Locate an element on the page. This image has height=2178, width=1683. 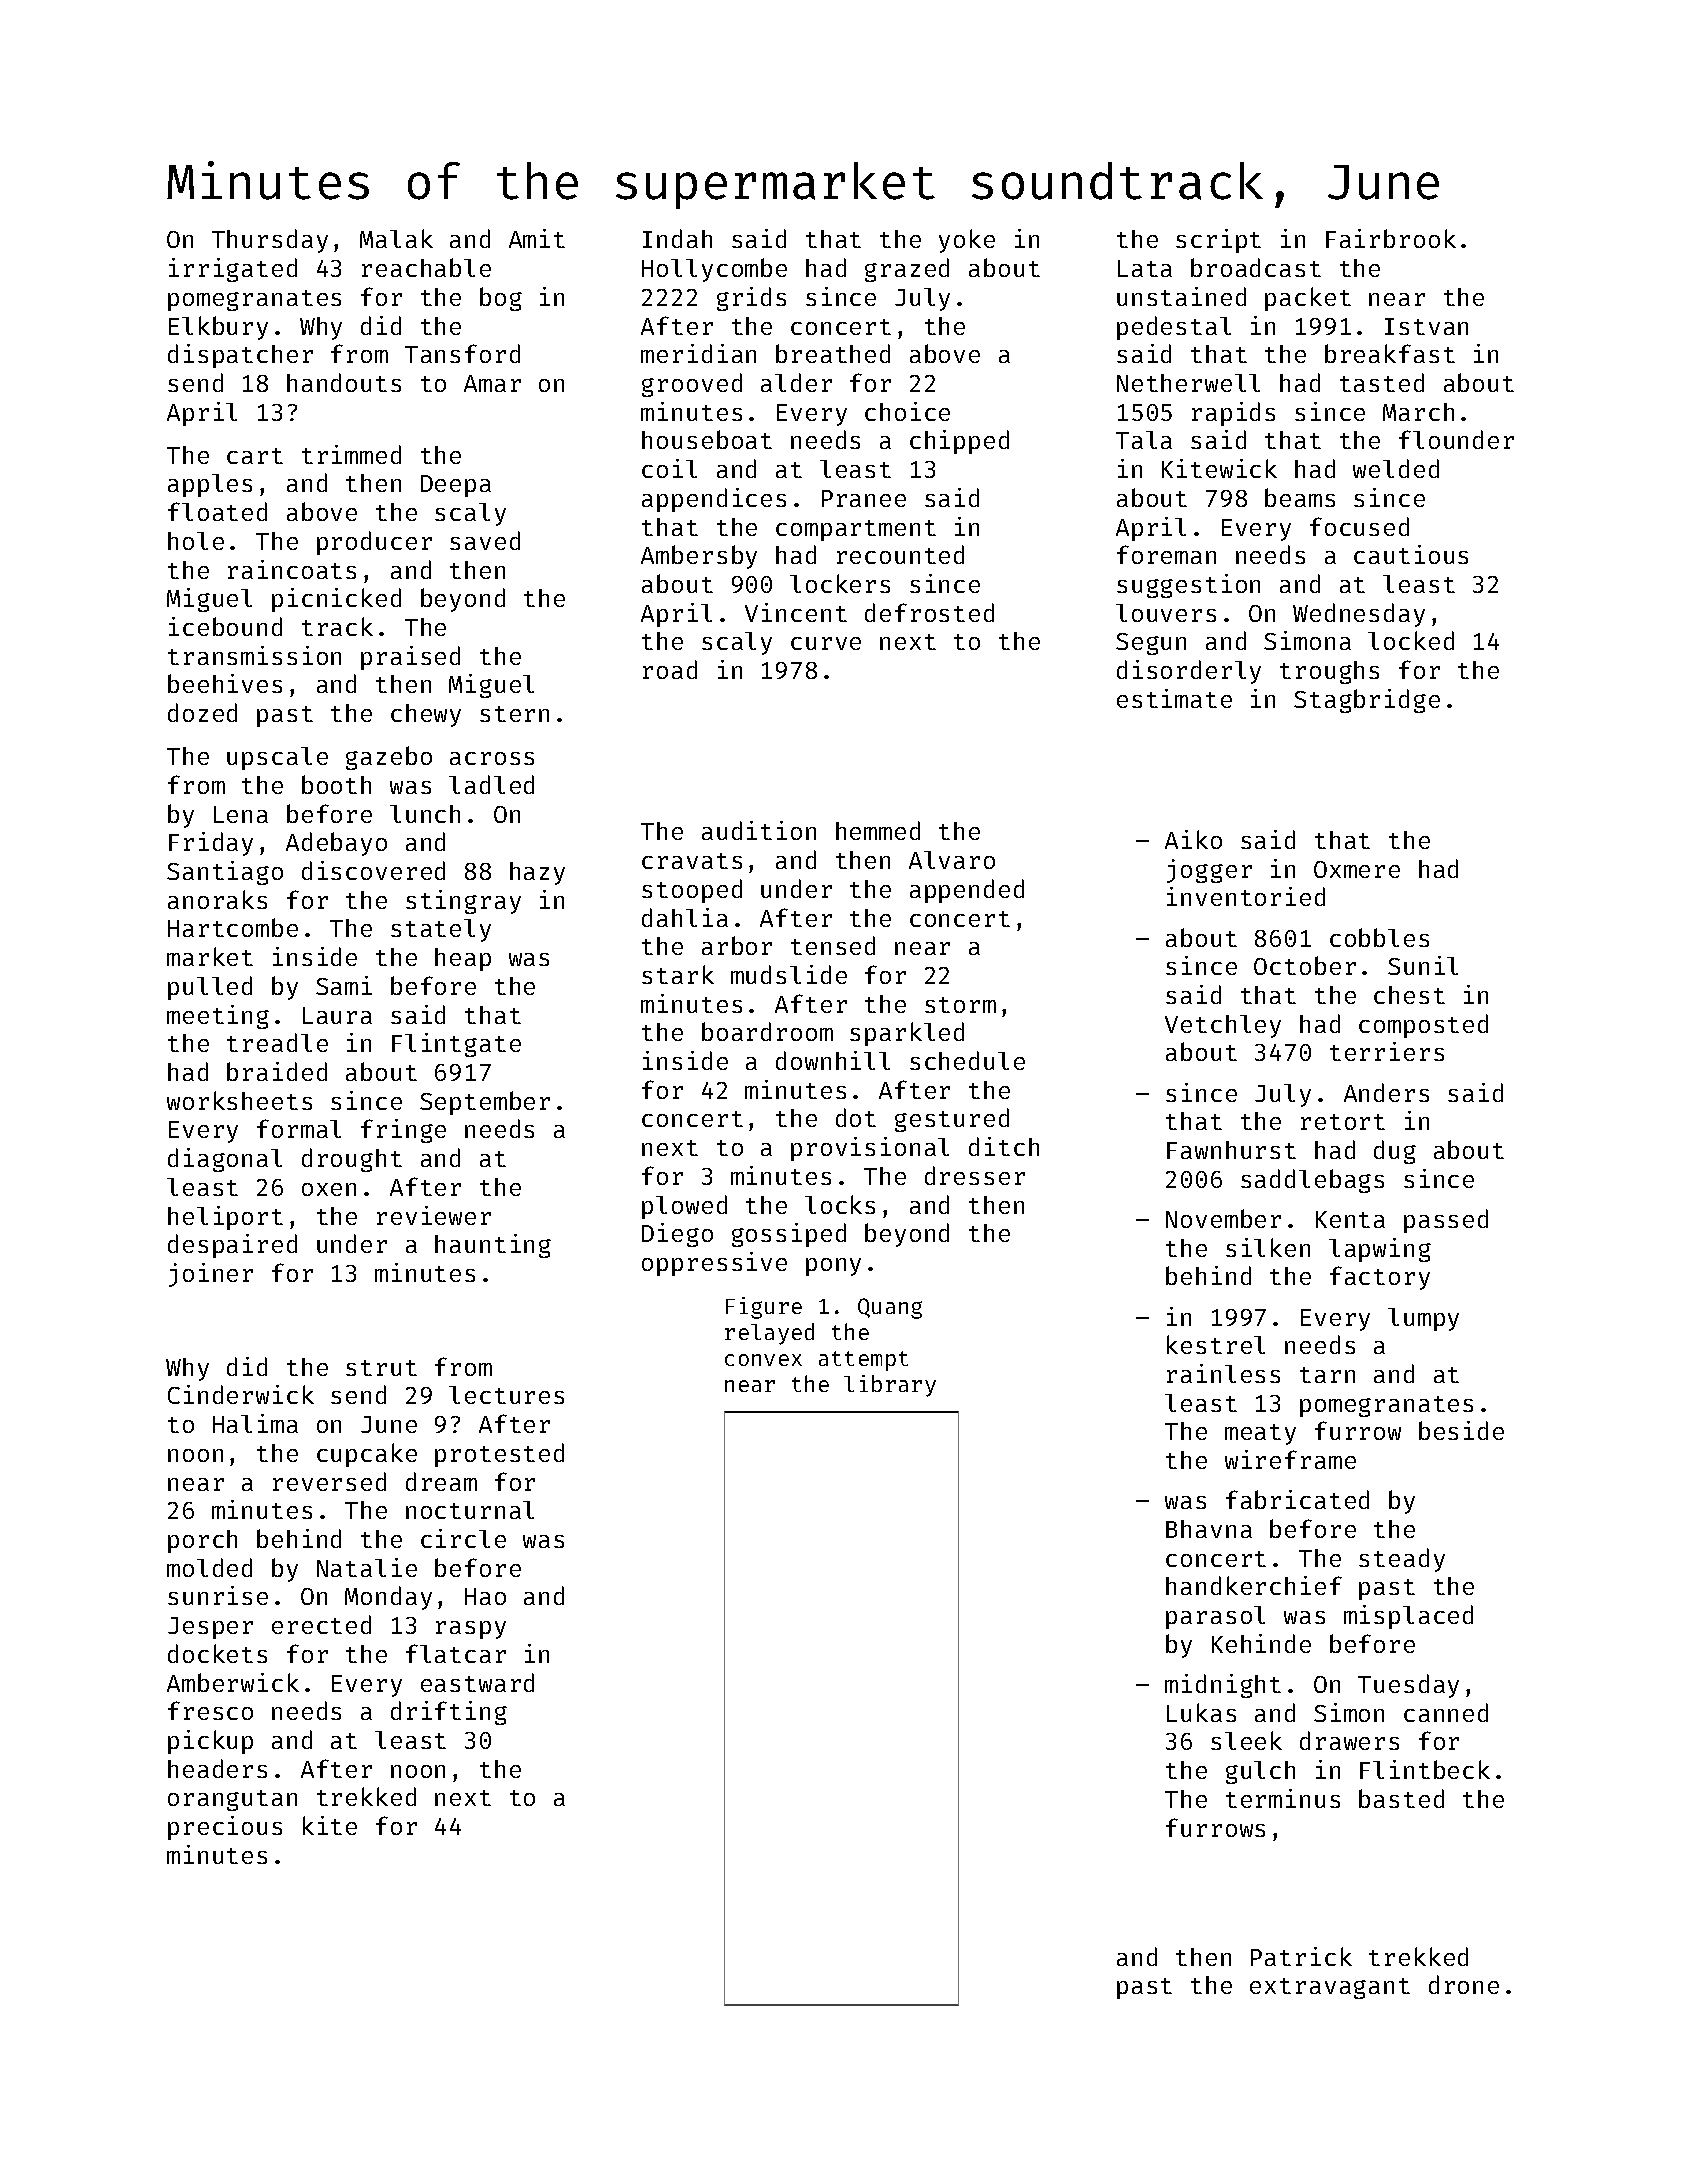
yoke is located at coordinates (967, 241).
